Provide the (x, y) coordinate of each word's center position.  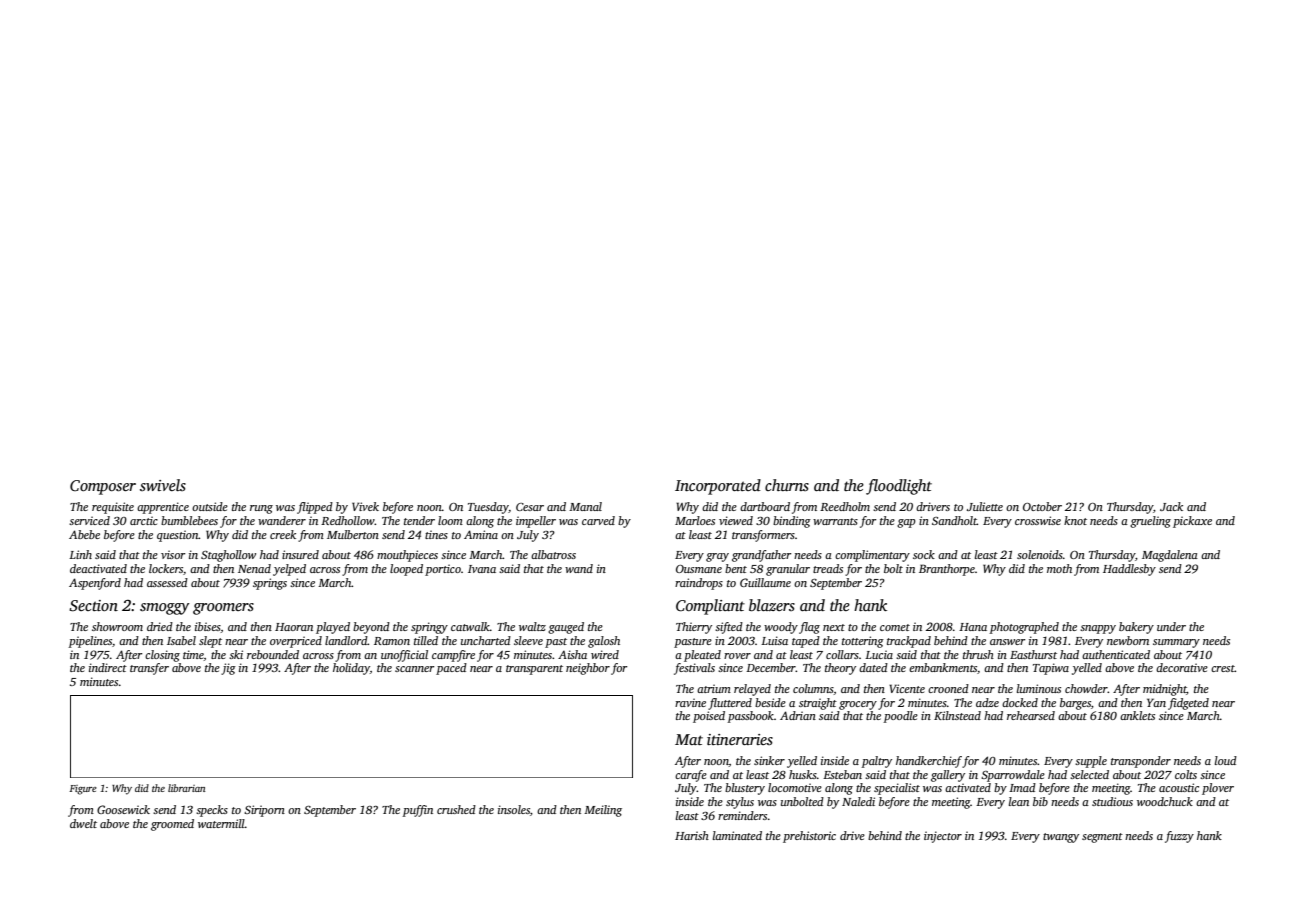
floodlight (899, 487)
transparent (534, 670)
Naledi (858, 801)
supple (1091, 762)
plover (1218, 789)
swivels (163, 485)
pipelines (90, 642)
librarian (186, 788)
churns (787, 485)
